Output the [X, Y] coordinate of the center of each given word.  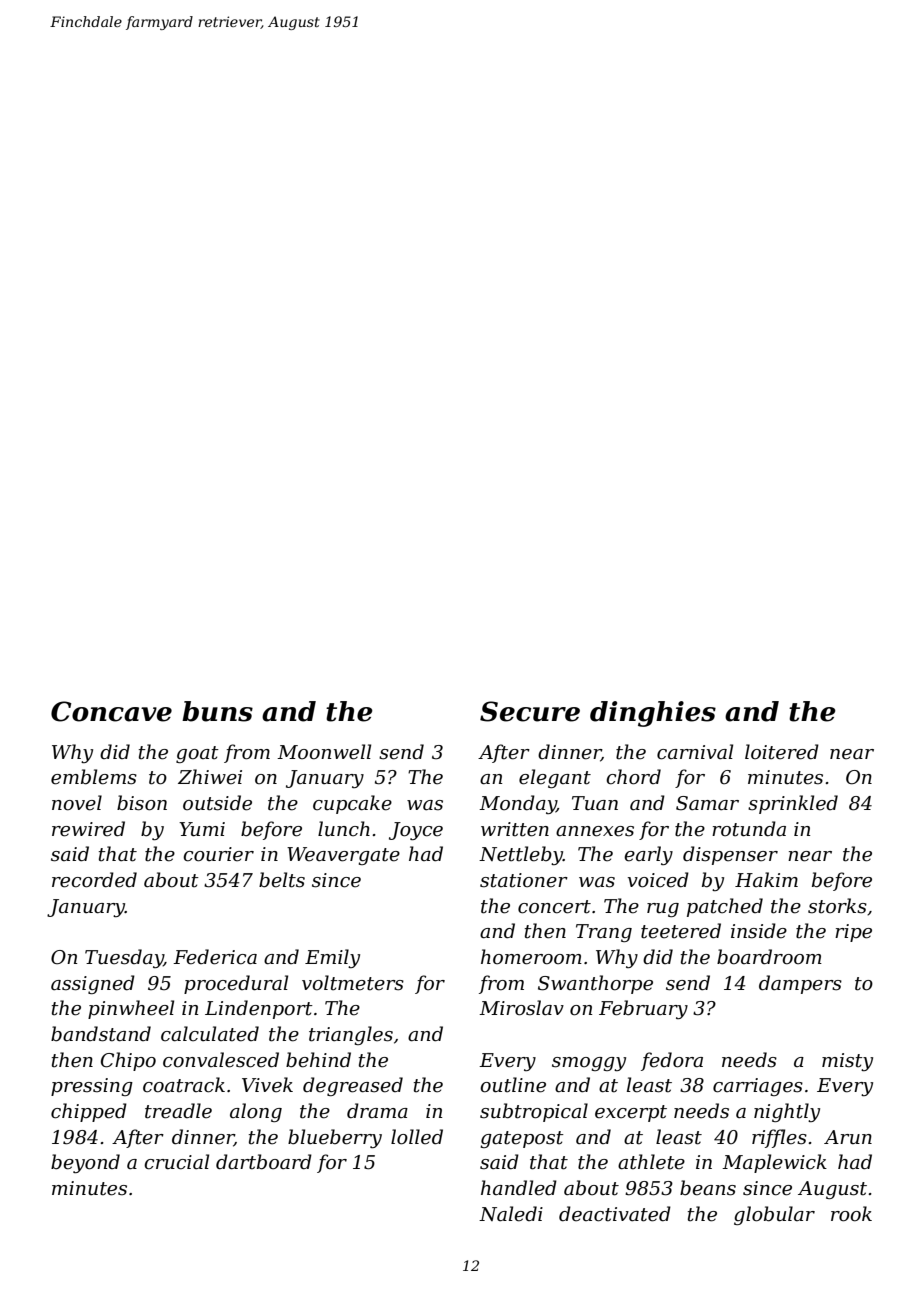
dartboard [264, 1162]
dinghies [653, 714]
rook [851, 1214]
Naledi [511, 1214]
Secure [530, 711]
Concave [111, 711]
